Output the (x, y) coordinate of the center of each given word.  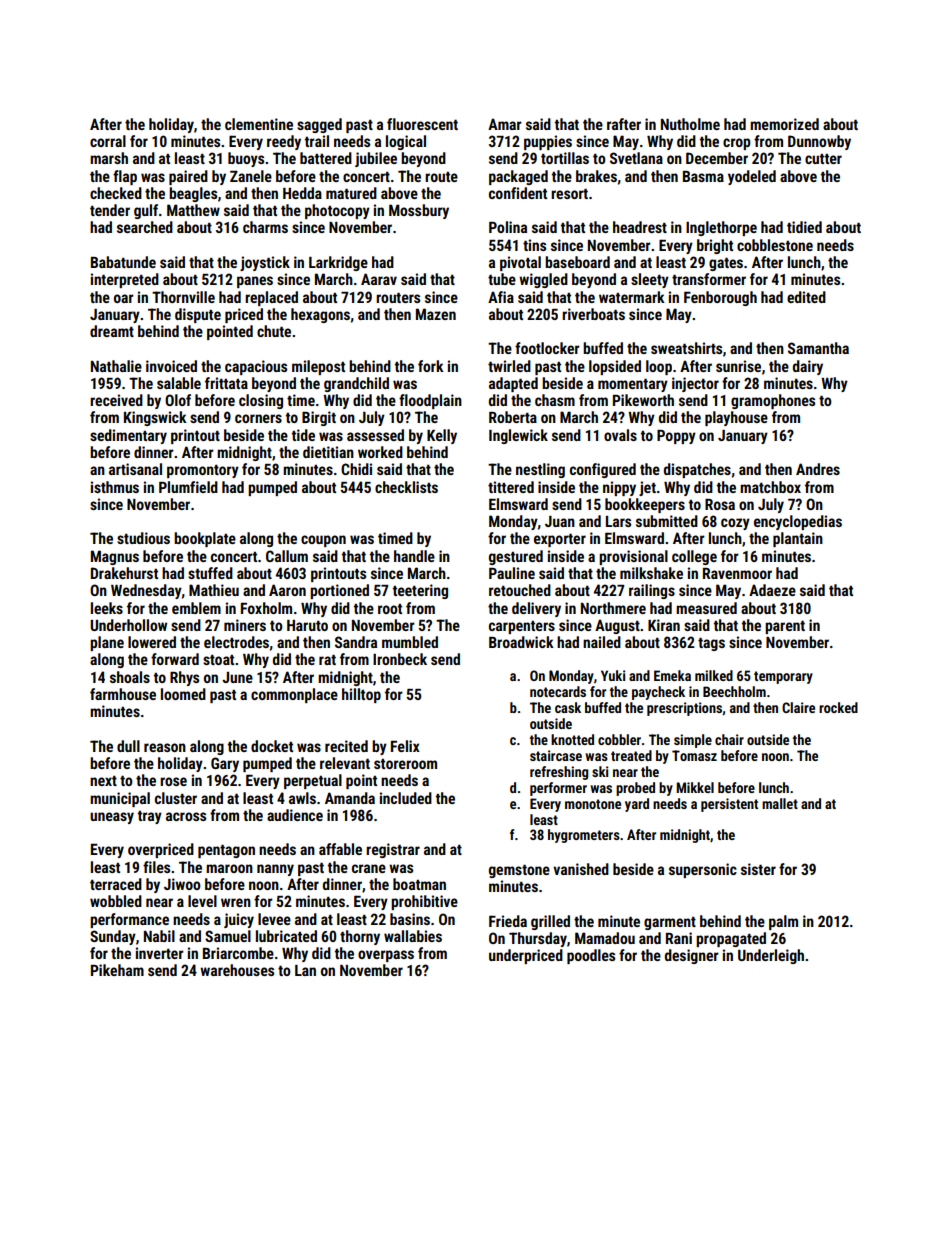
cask (568, 707)
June (237, 677)
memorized (784, 124)
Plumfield (188, 487)
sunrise (738, 366)
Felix (405, 746)
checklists (406, 487)
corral (108, 141)
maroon (229, 868)
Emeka (672, 675)
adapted (513, 384)
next (103, 781)
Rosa (720, 504)
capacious (256, 367)
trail (317, 141)
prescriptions (685, 709)
